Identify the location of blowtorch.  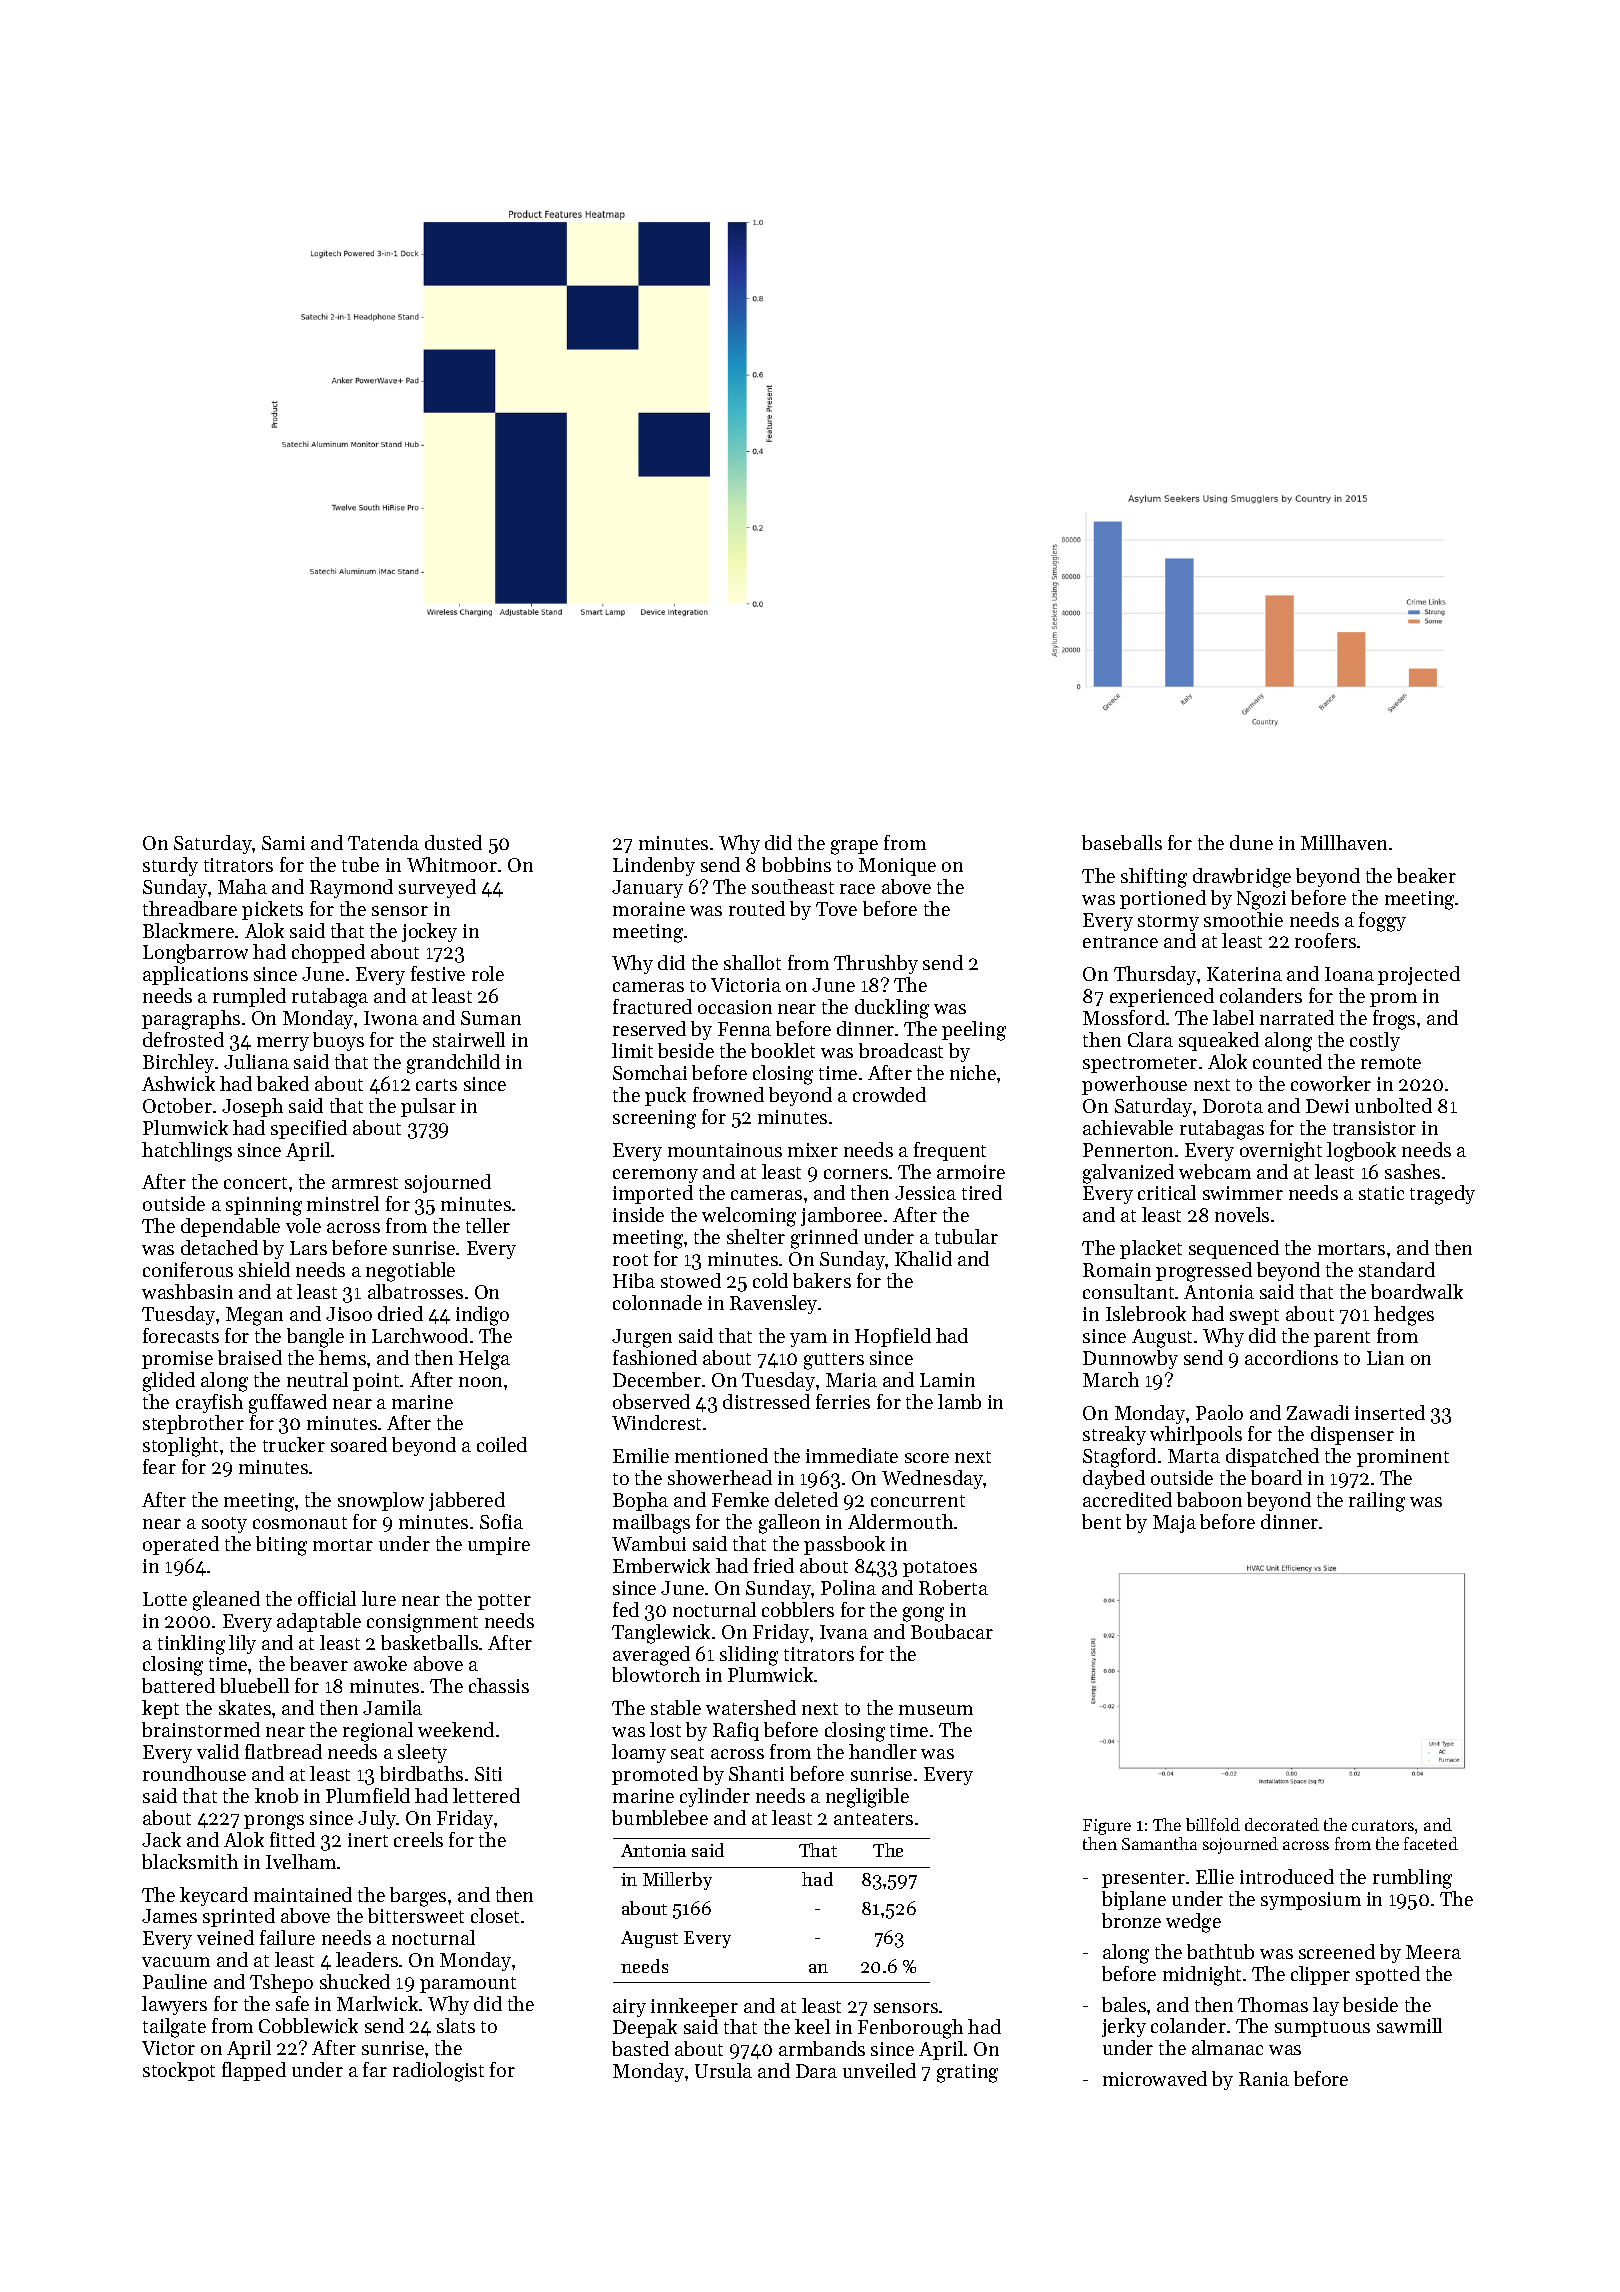
(656, 1674).
